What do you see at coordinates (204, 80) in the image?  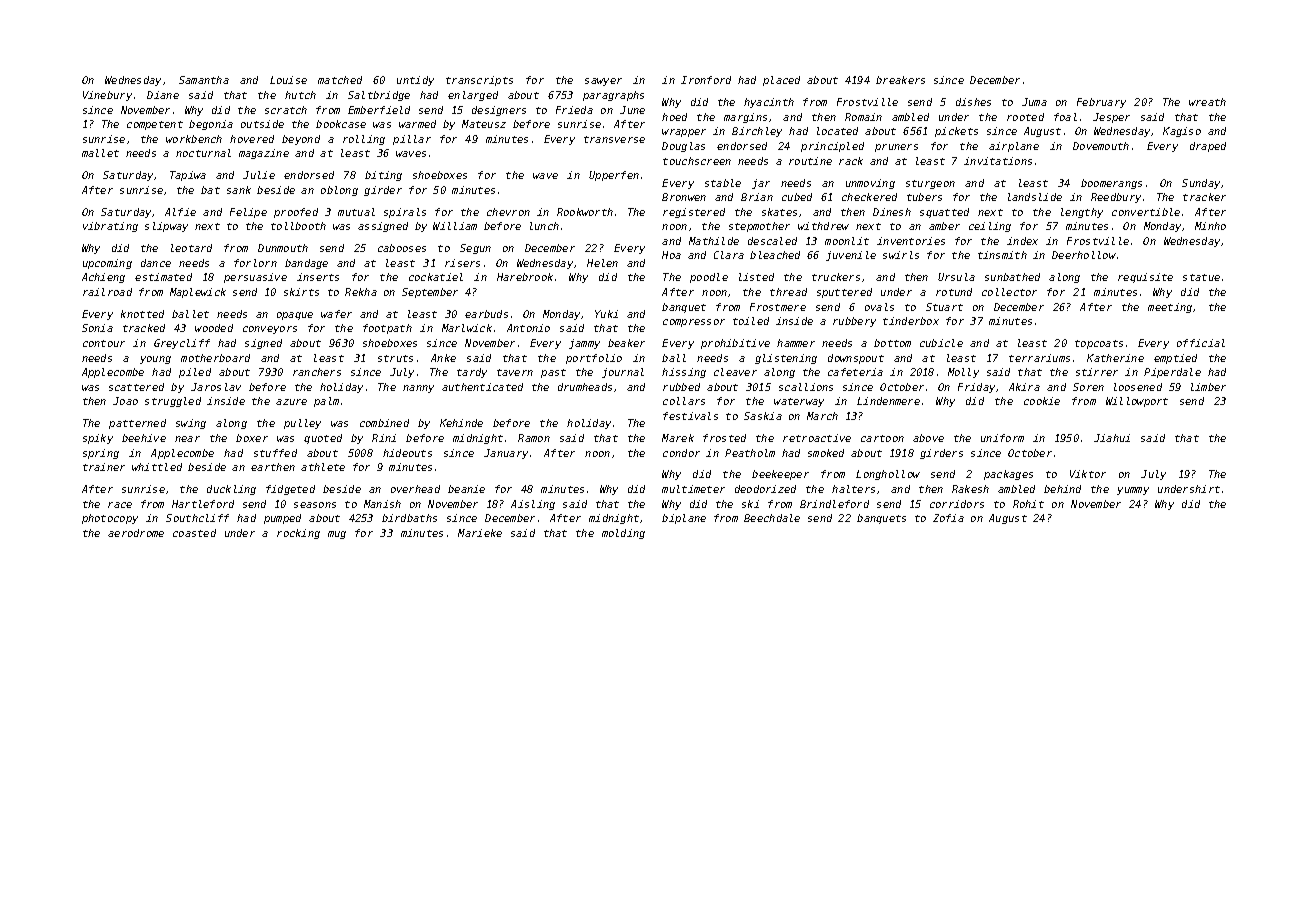 I see `Samantha` at bounding box center [204, 80].
